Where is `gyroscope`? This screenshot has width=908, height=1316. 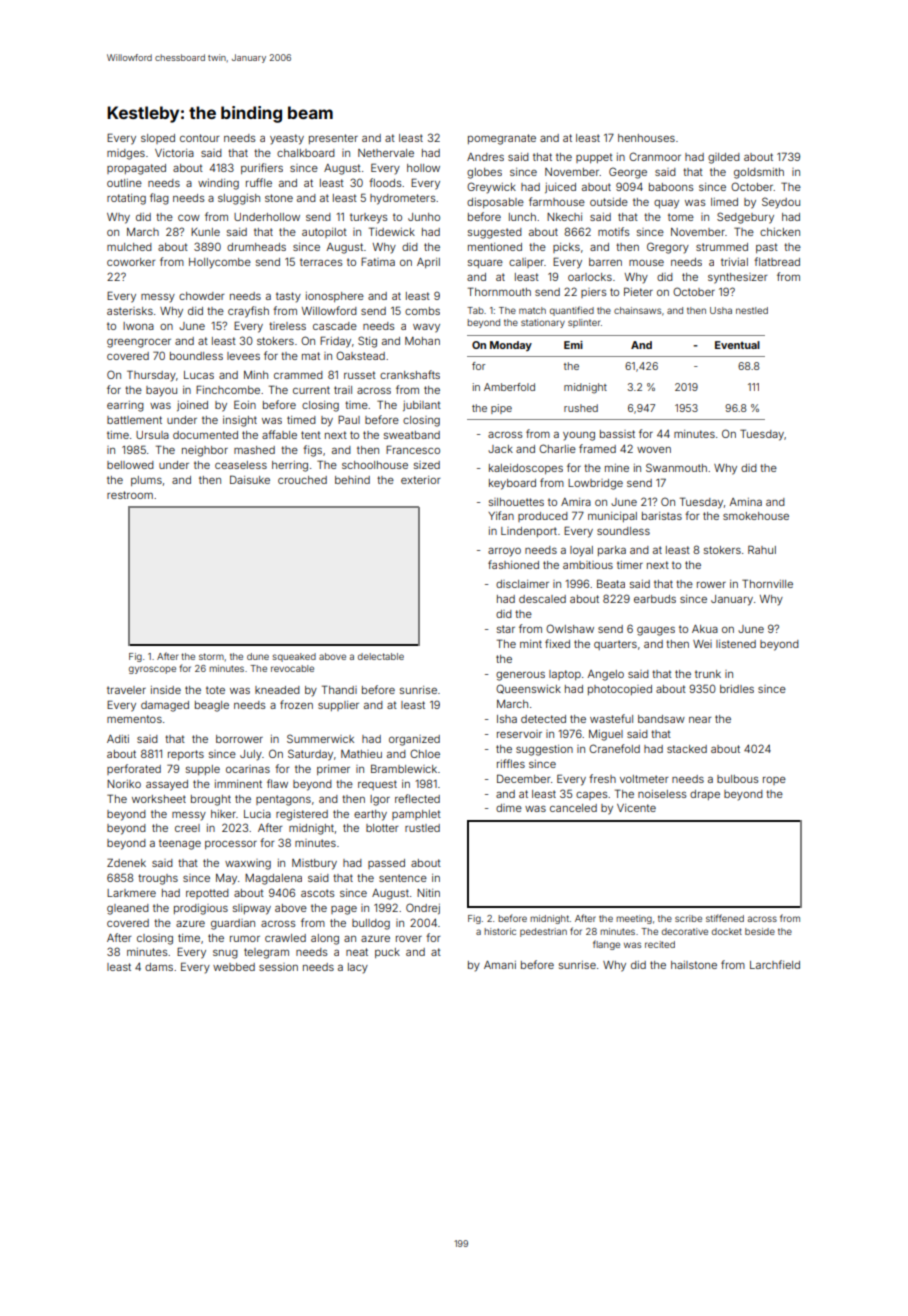 gyroscope is located at coordinates (152, 670).
